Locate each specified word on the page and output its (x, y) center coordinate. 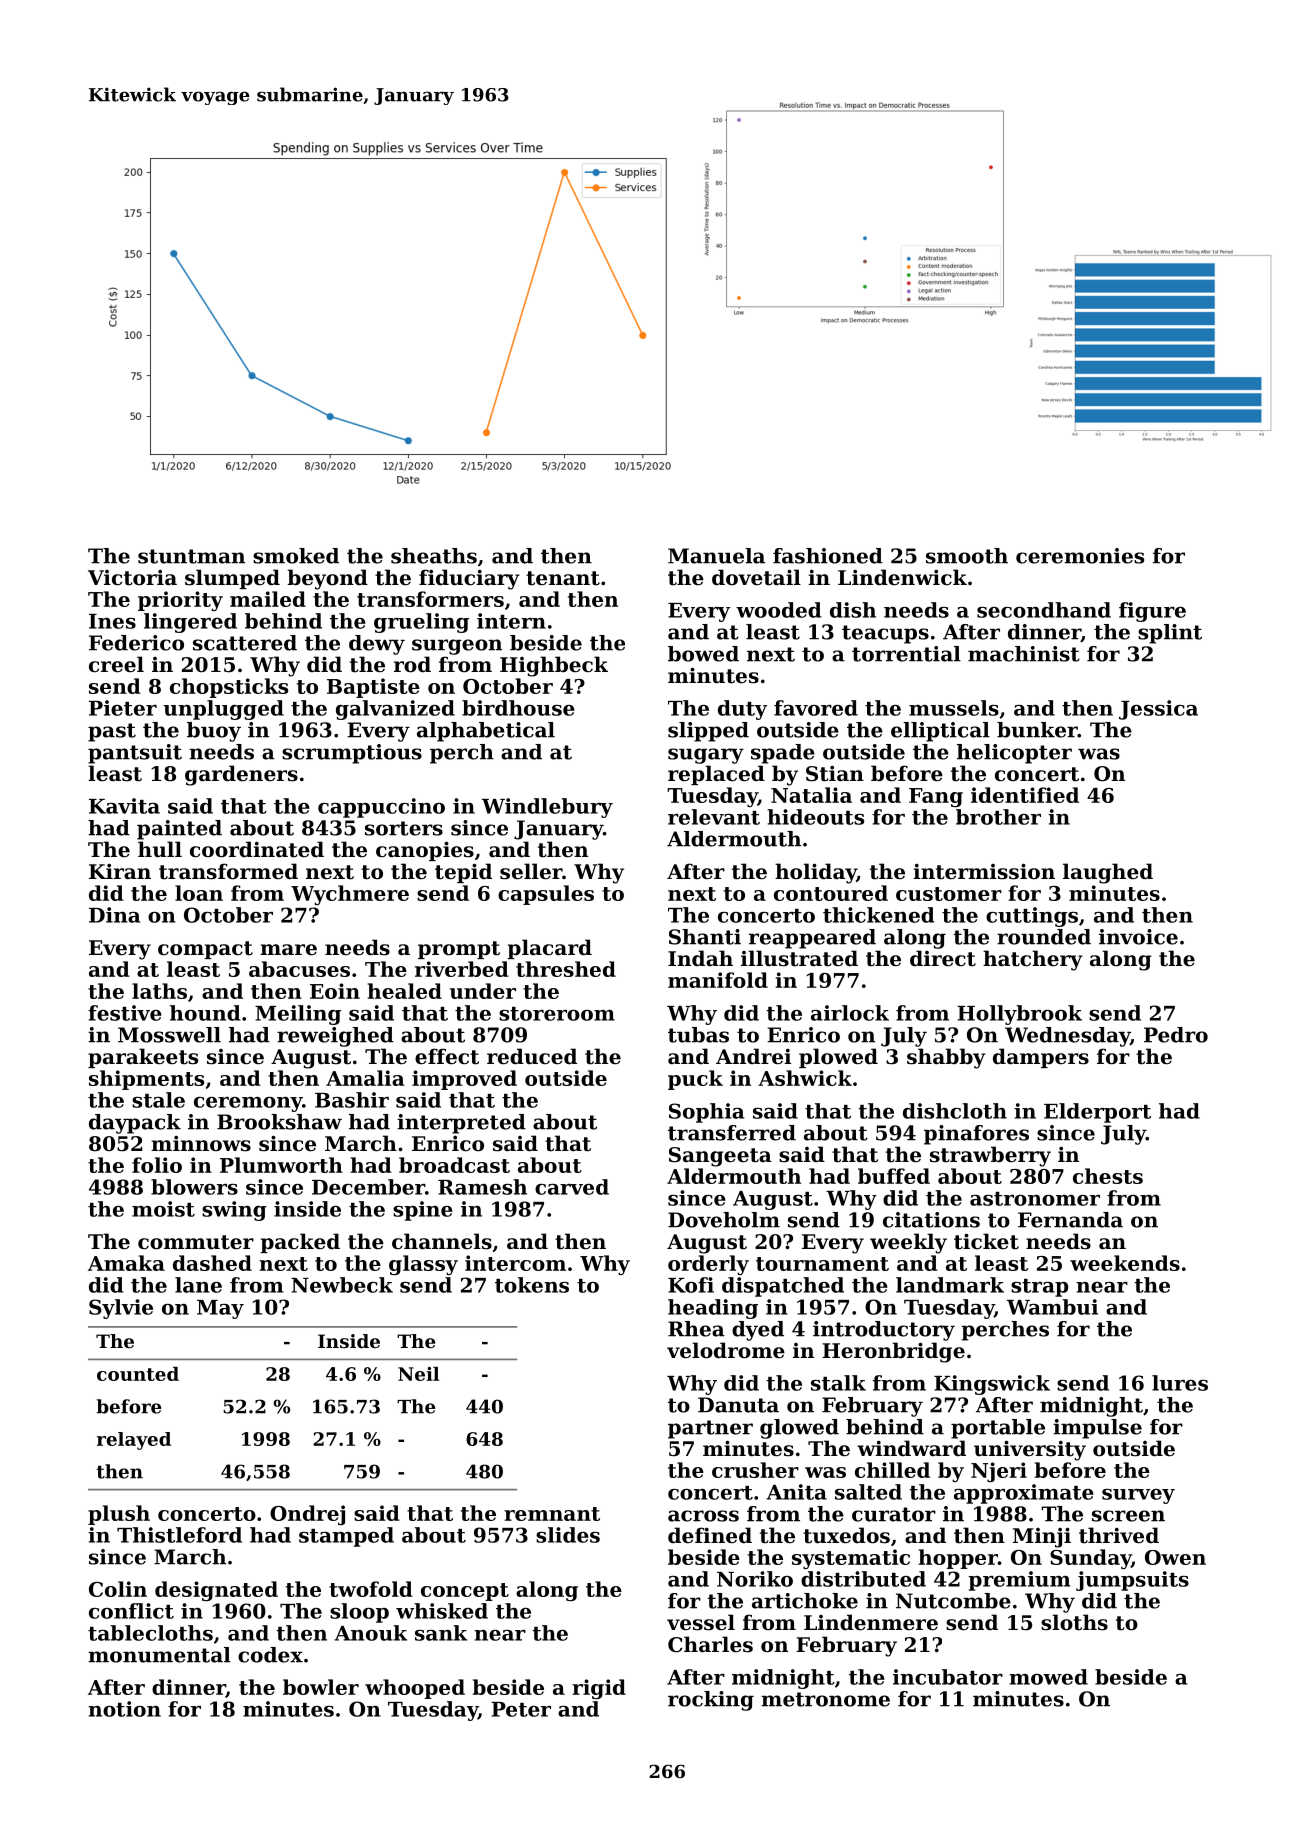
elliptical (940, 732)
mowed (1048, 1677)
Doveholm (724, 1220)
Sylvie (121, 1309)
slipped (708, 732)
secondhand (1044, 610)
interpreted (461, 1124)
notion (124, 1709)
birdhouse (518, 708)
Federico (136, 643)
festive (125, 1013)
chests (1108, 1176)
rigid (599, 1689)
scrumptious (352, 754)
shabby (946, 1058)
